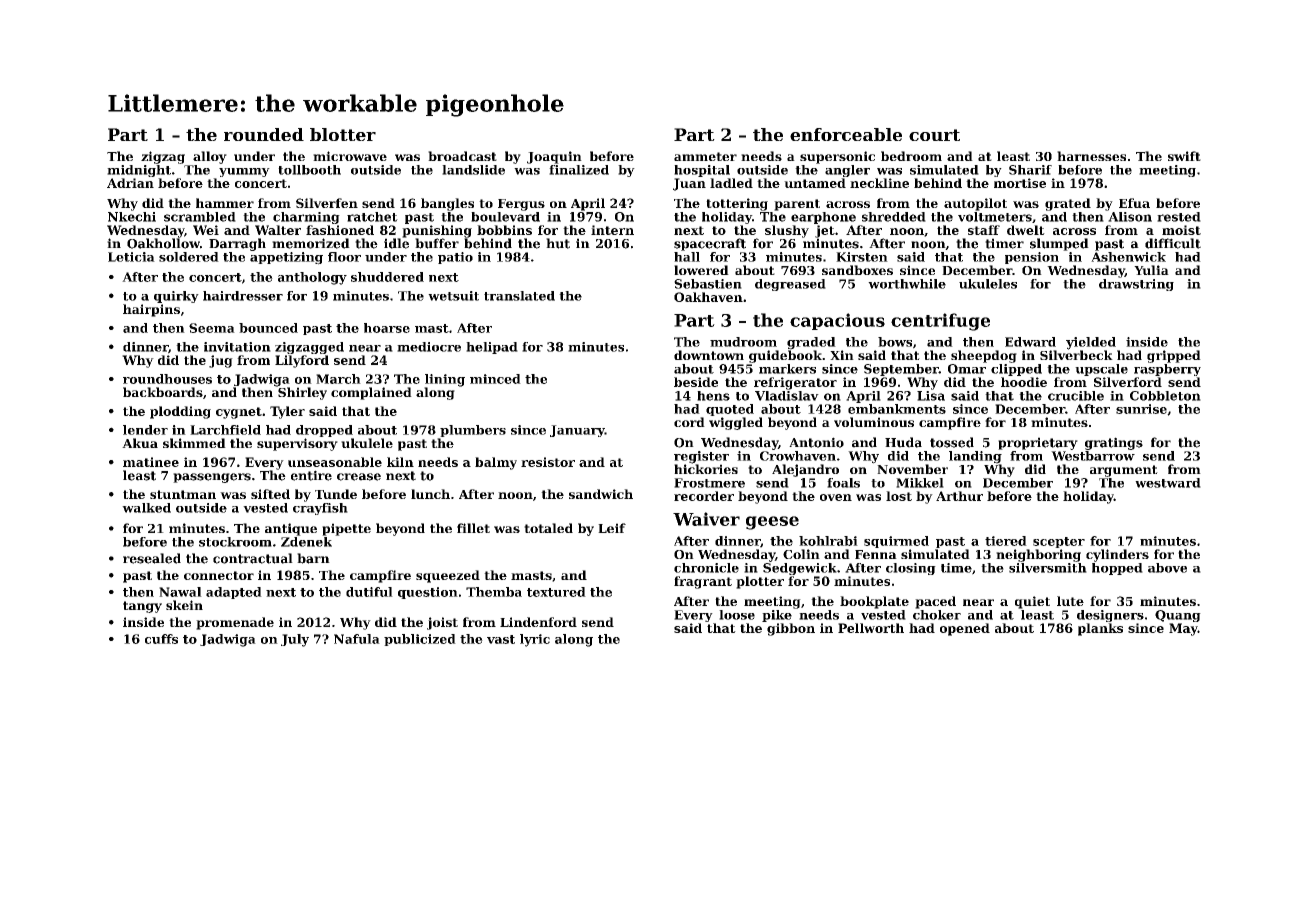  I want to click on swift, so click(1184, 156).
